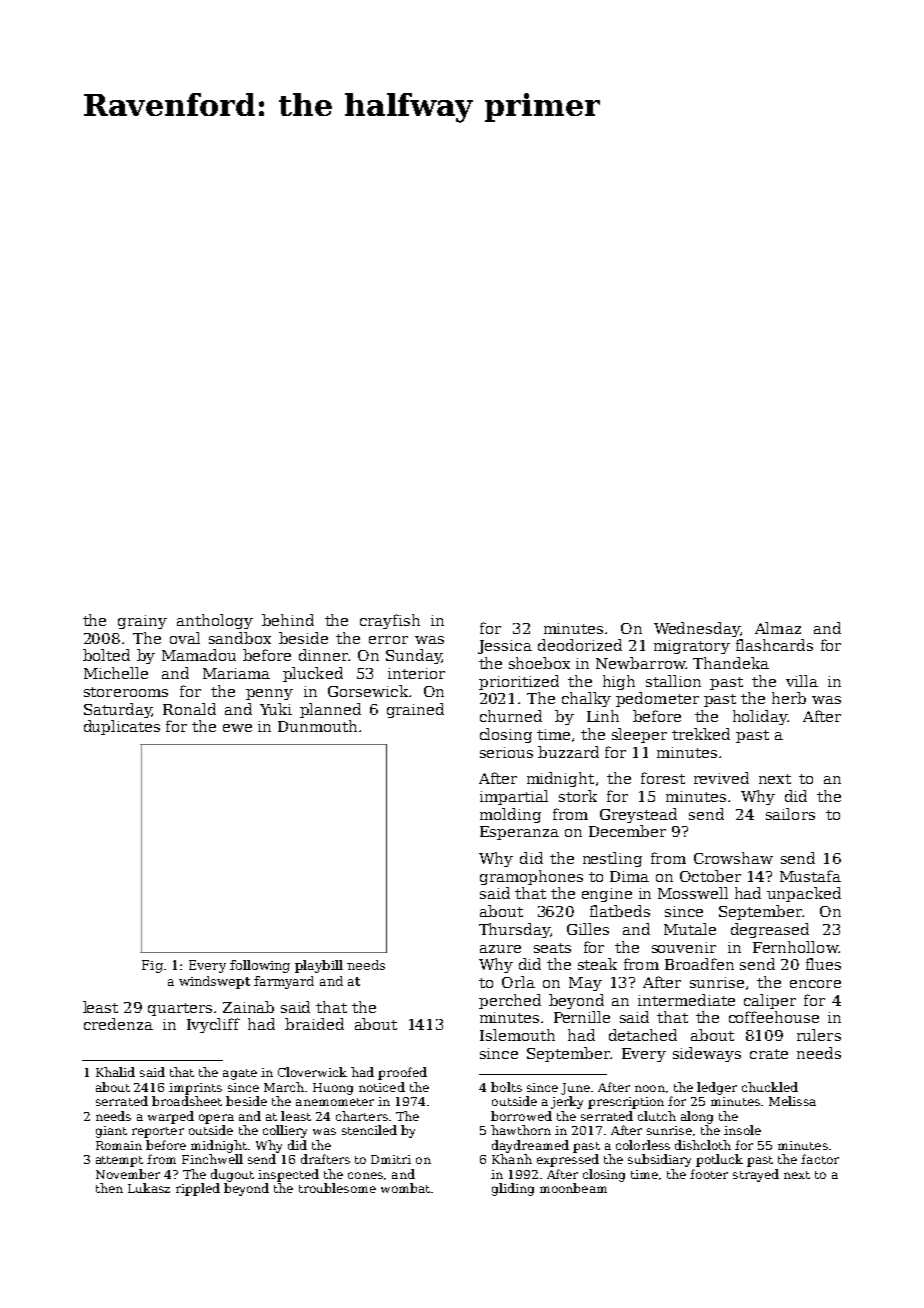 The image size is (924, 1308). I want to click on Fig, so click(152, 966).
